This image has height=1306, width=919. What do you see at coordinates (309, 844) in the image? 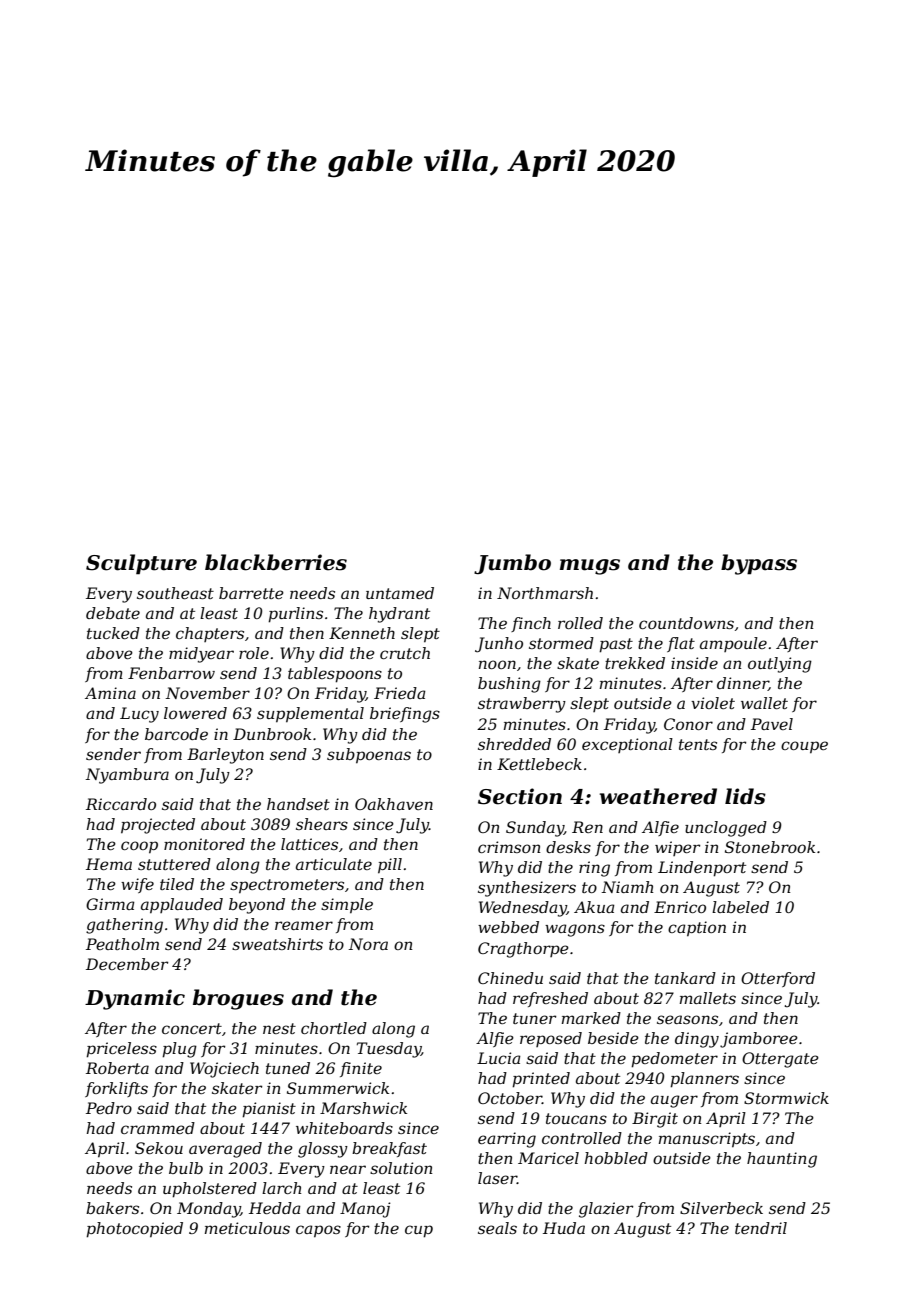
I see `lattices` at bounding box center [309, 844].
